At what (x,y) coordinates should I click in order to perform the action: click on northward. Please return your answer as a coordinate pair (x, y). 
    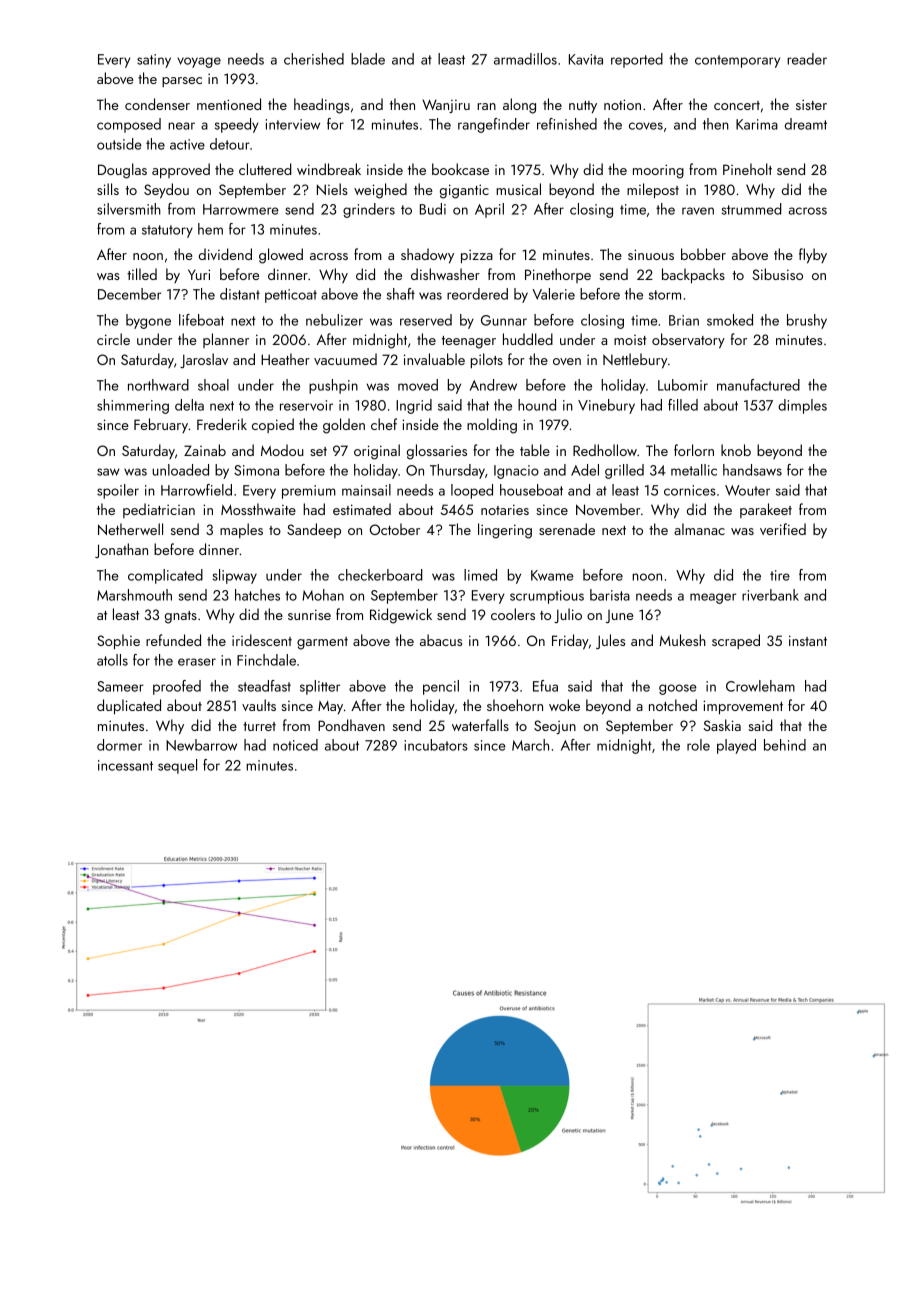
    Looking at the image, I should click on (158, 385).
